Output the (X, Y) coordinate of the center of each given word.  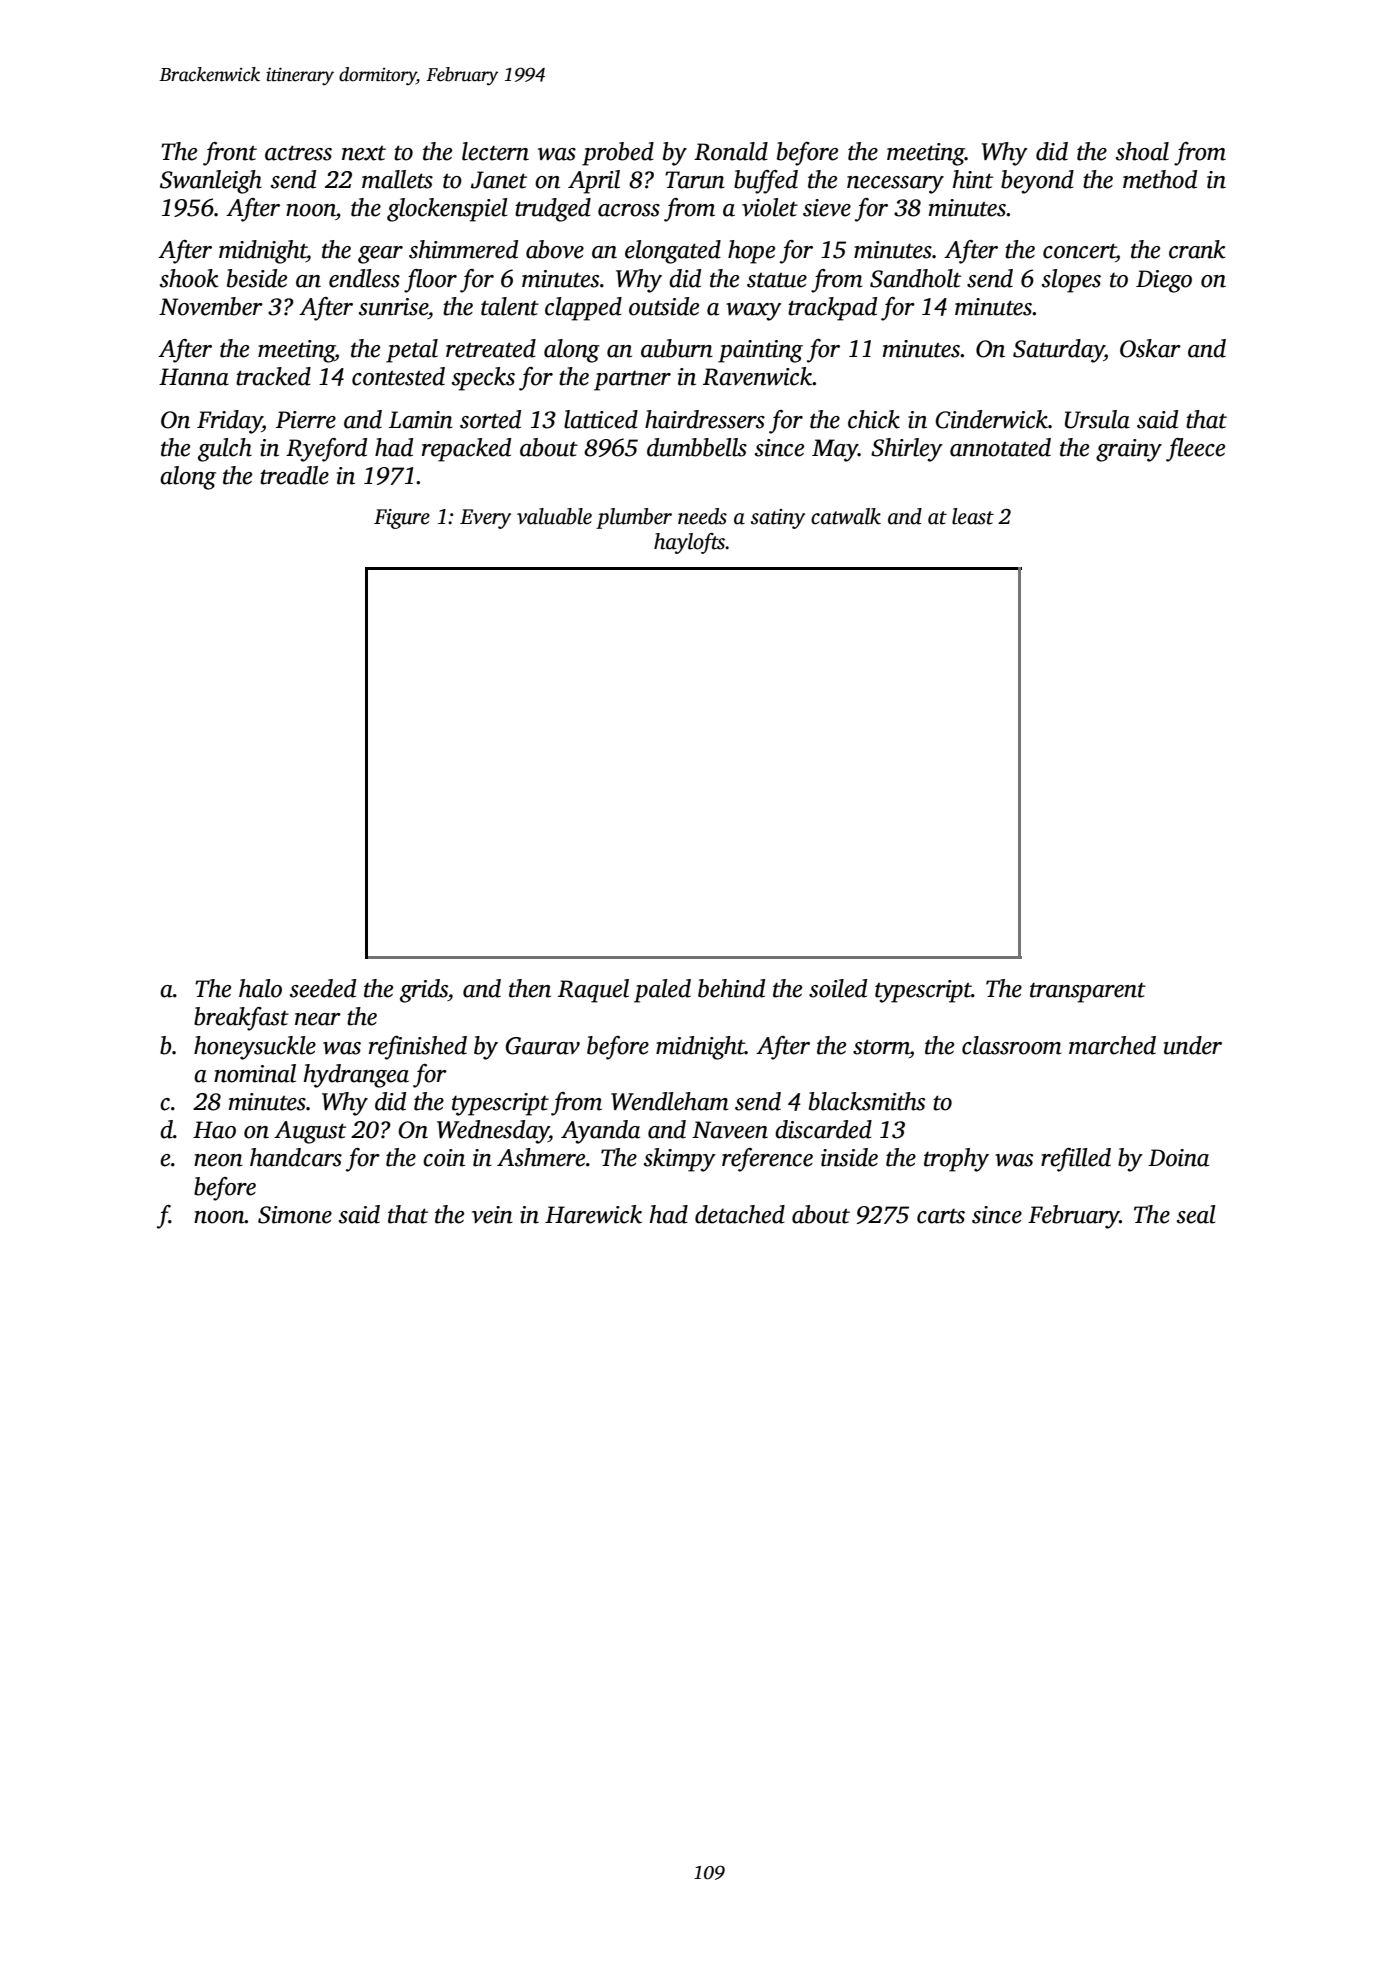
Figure (402, 519)
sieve (827, 208)
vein (492, 1215)
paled (662, 991)
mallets (397, 179)
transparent (1088, 993)
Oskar (1150, 348)
